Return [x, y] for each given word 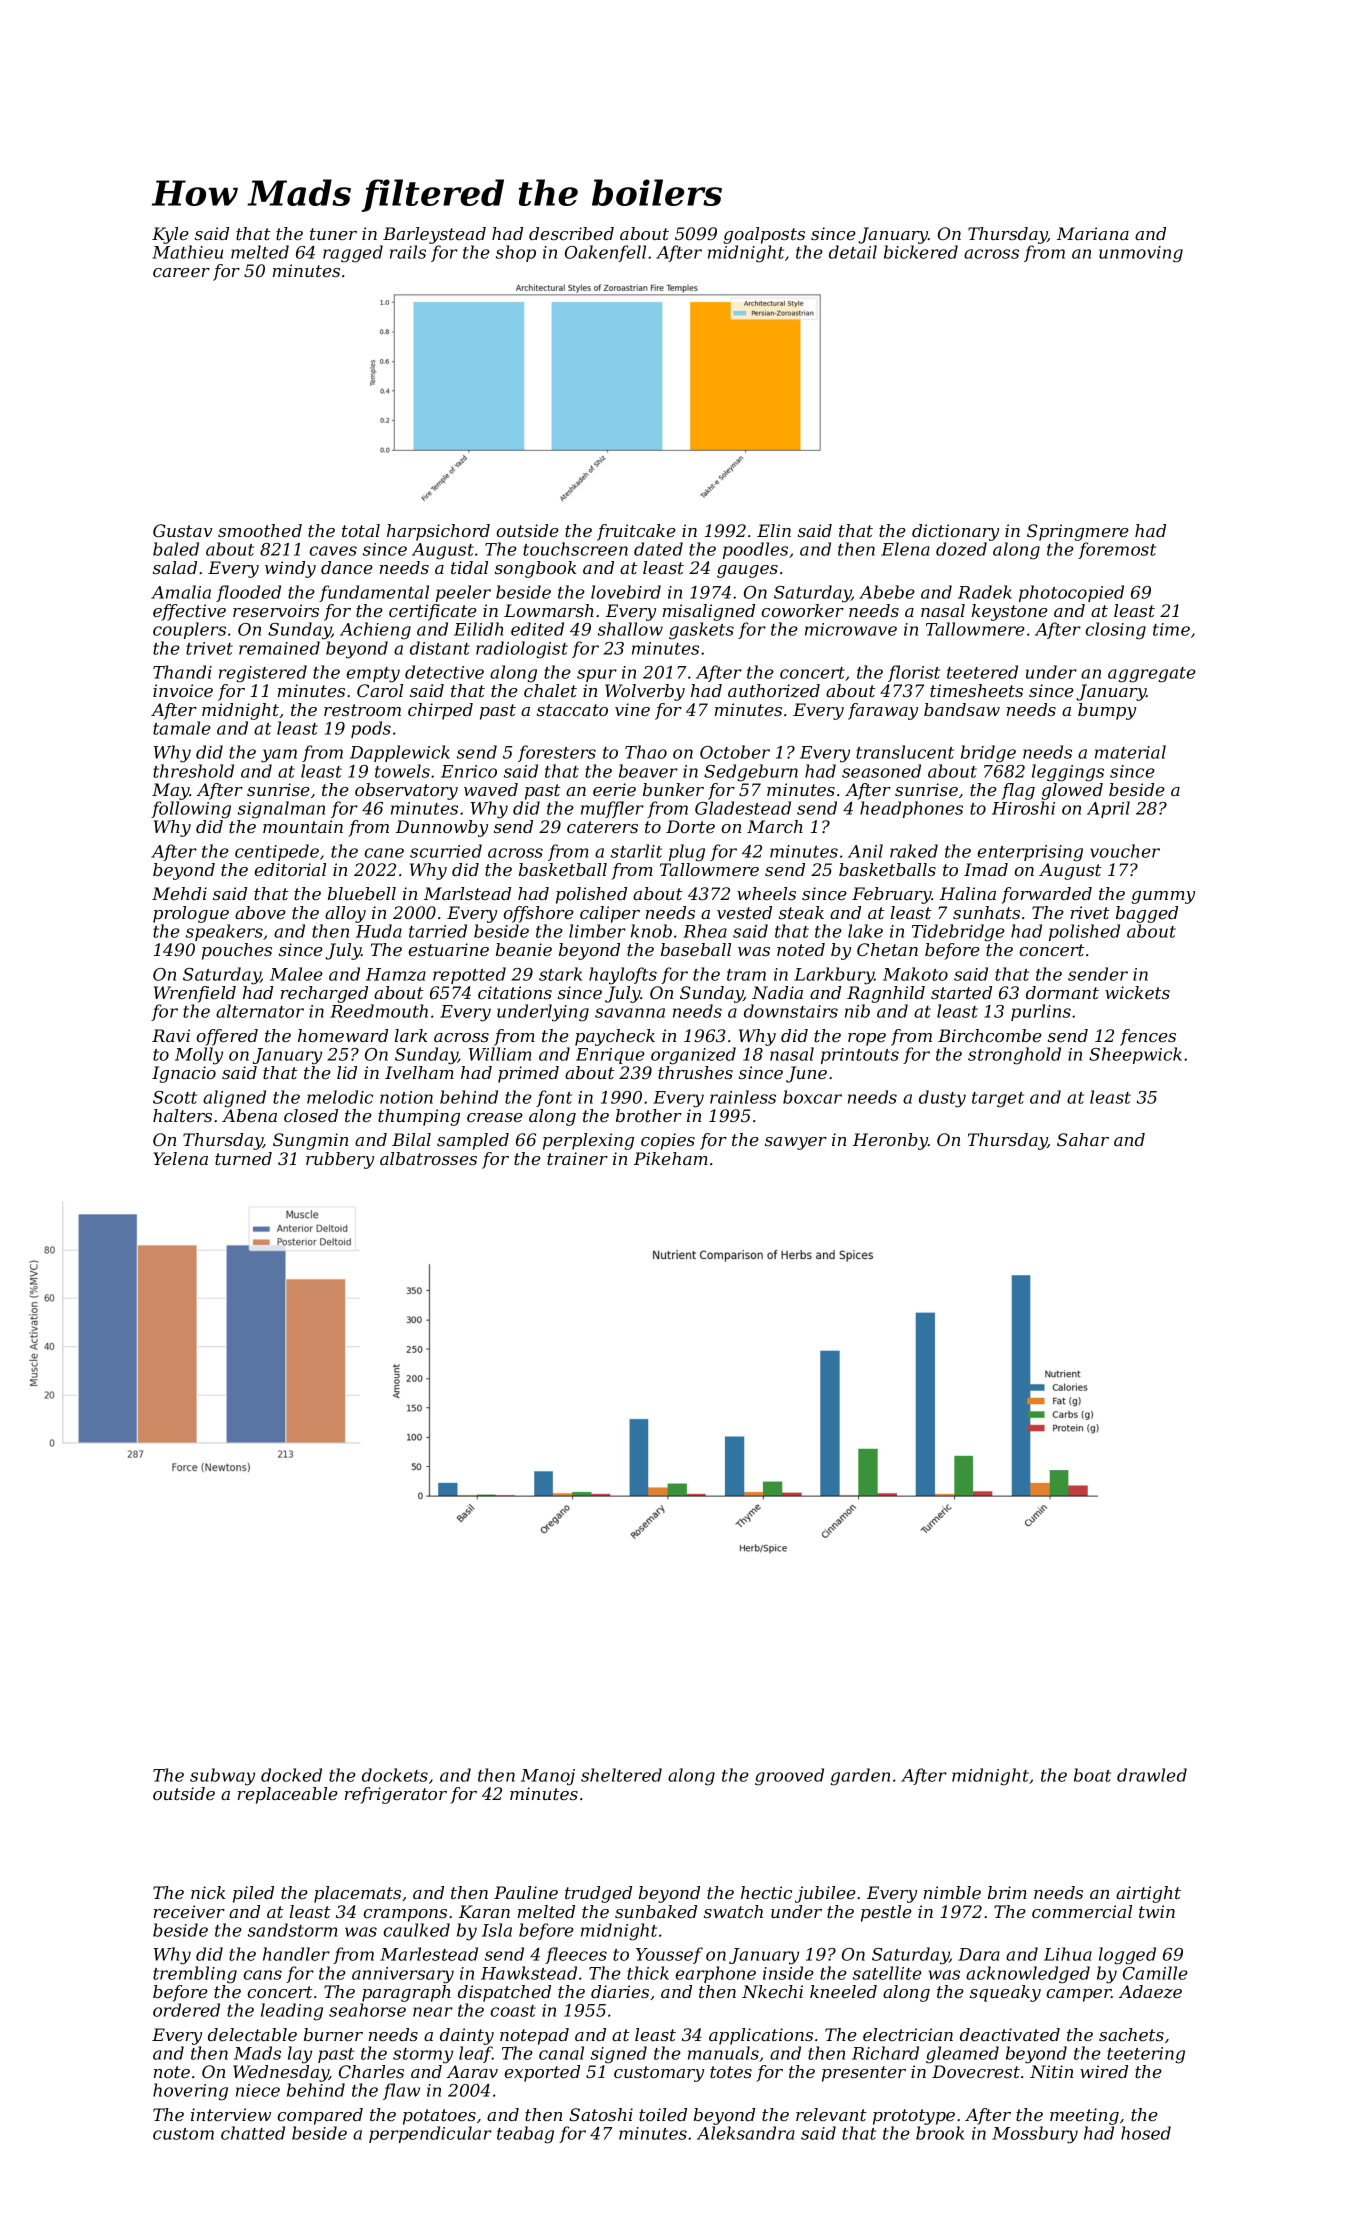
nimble [952, 1892]
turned [243, 1158]
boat [1092, 1775]
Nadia [777, 992]
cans [262, 1975]
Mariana [1093, 233]
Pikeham [671, 1158]
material [1130, 752]
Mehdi [179, 893]
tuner [333, 234]
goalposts [764, 235]
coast [513, 2011]
